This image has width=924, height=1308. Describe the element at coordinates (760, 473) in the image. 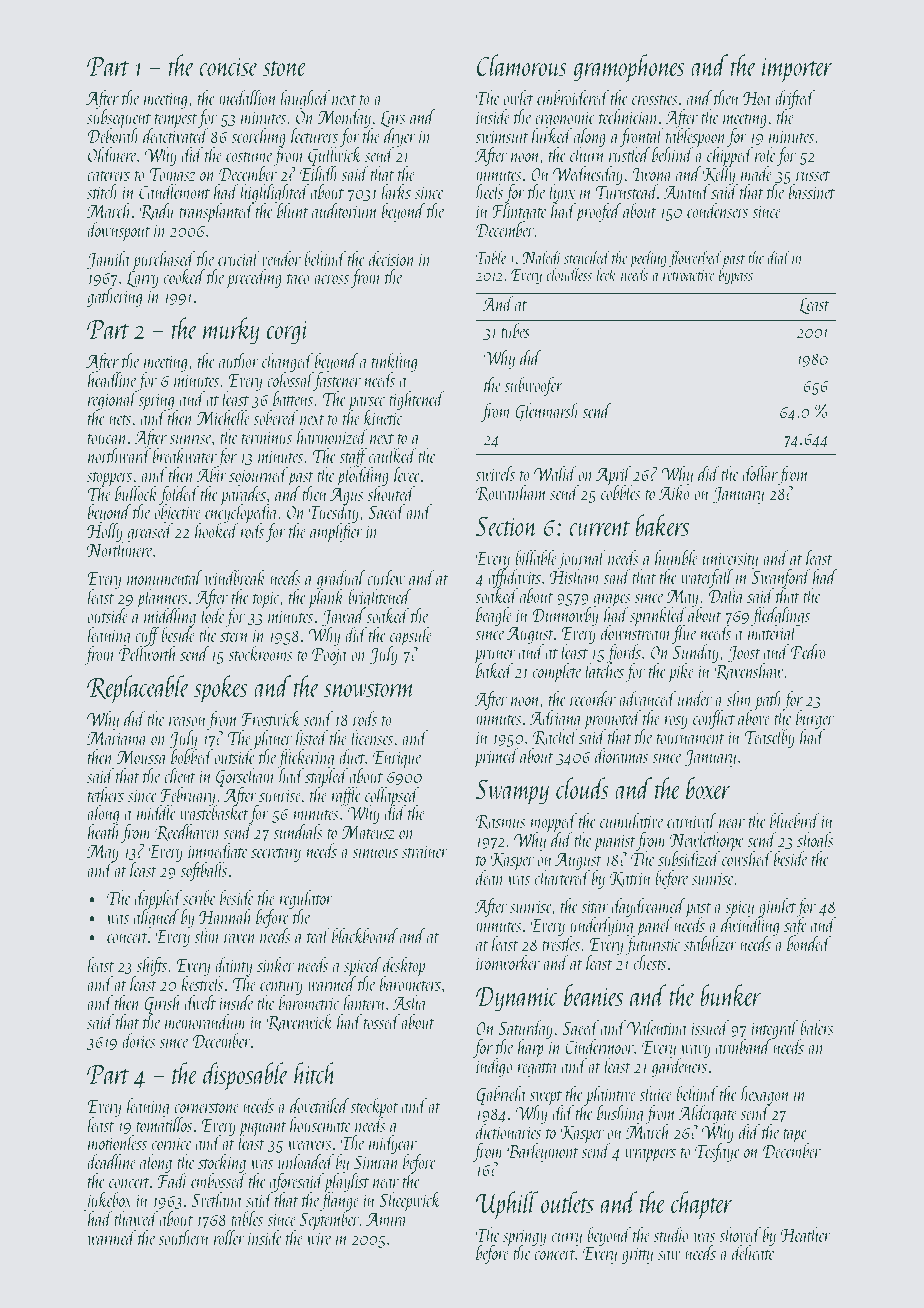

I see `dollar` at that location.
